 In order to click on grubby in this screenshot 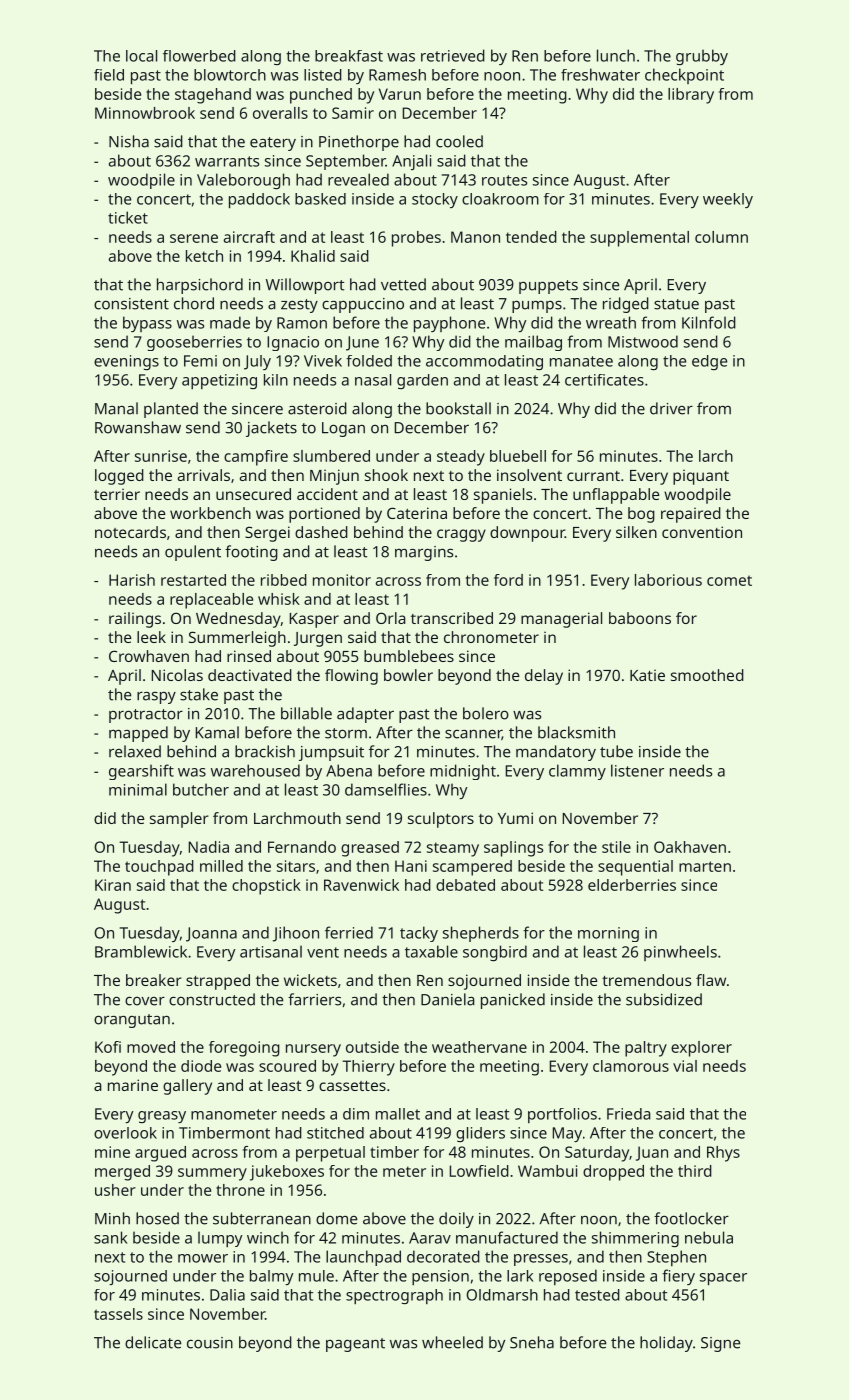, I will do `click(702, 57)`.
